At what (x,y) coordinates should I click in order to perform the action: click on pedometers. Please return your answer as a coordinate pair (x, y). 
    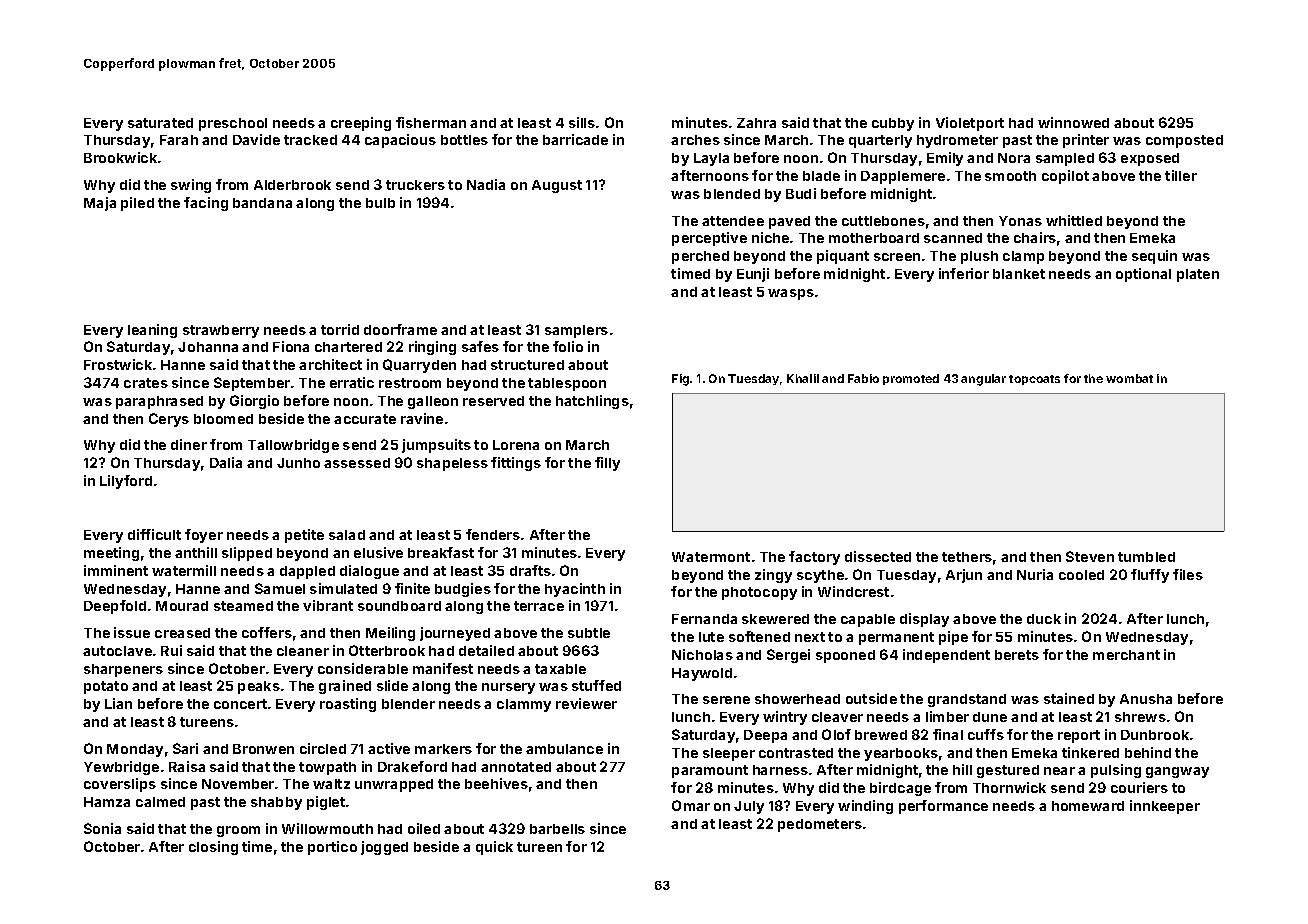
    Looking at the image, I should click on (820, 825).
